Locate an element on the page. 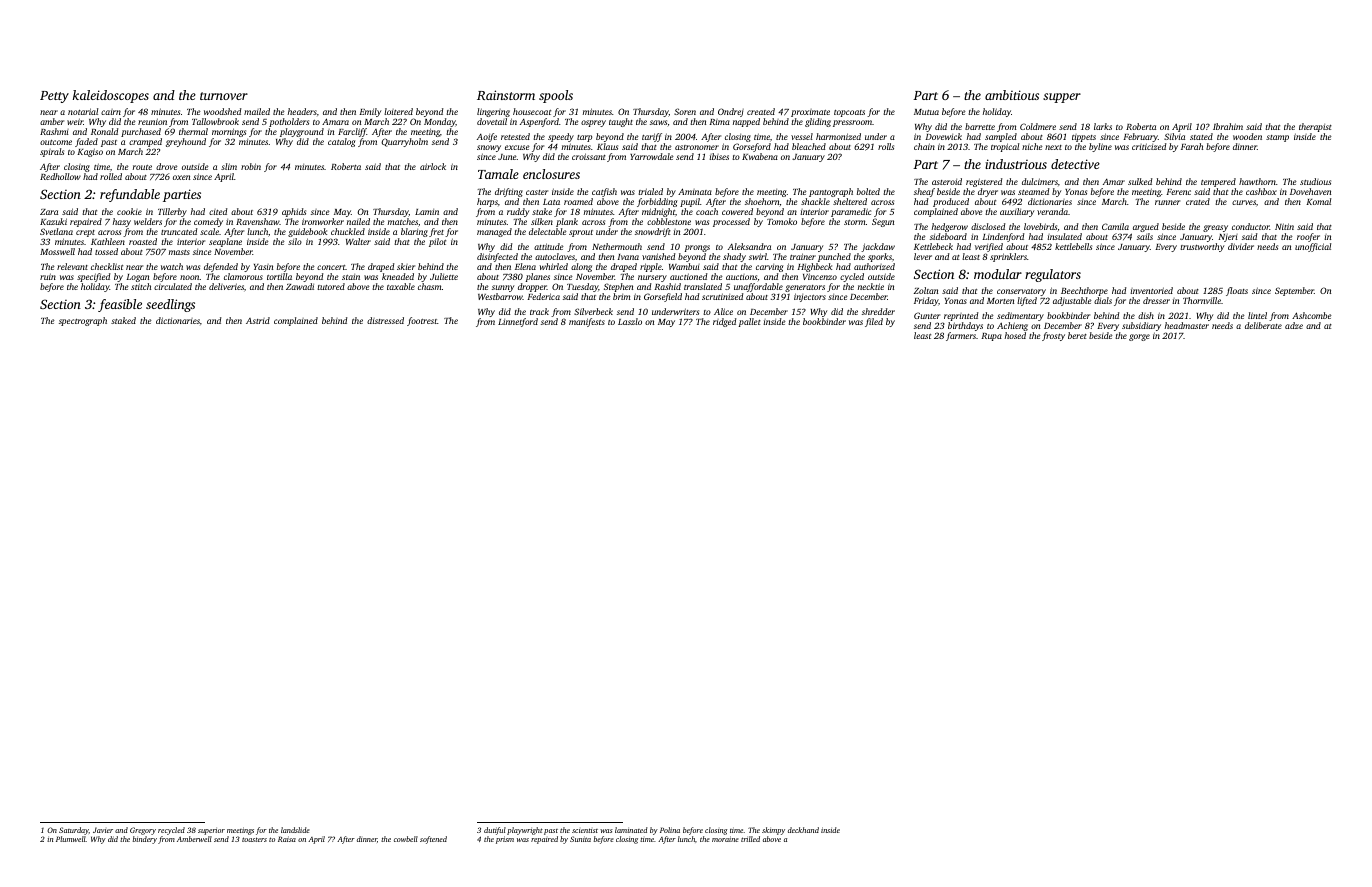  supper is located at coordinates (1062, 98).
